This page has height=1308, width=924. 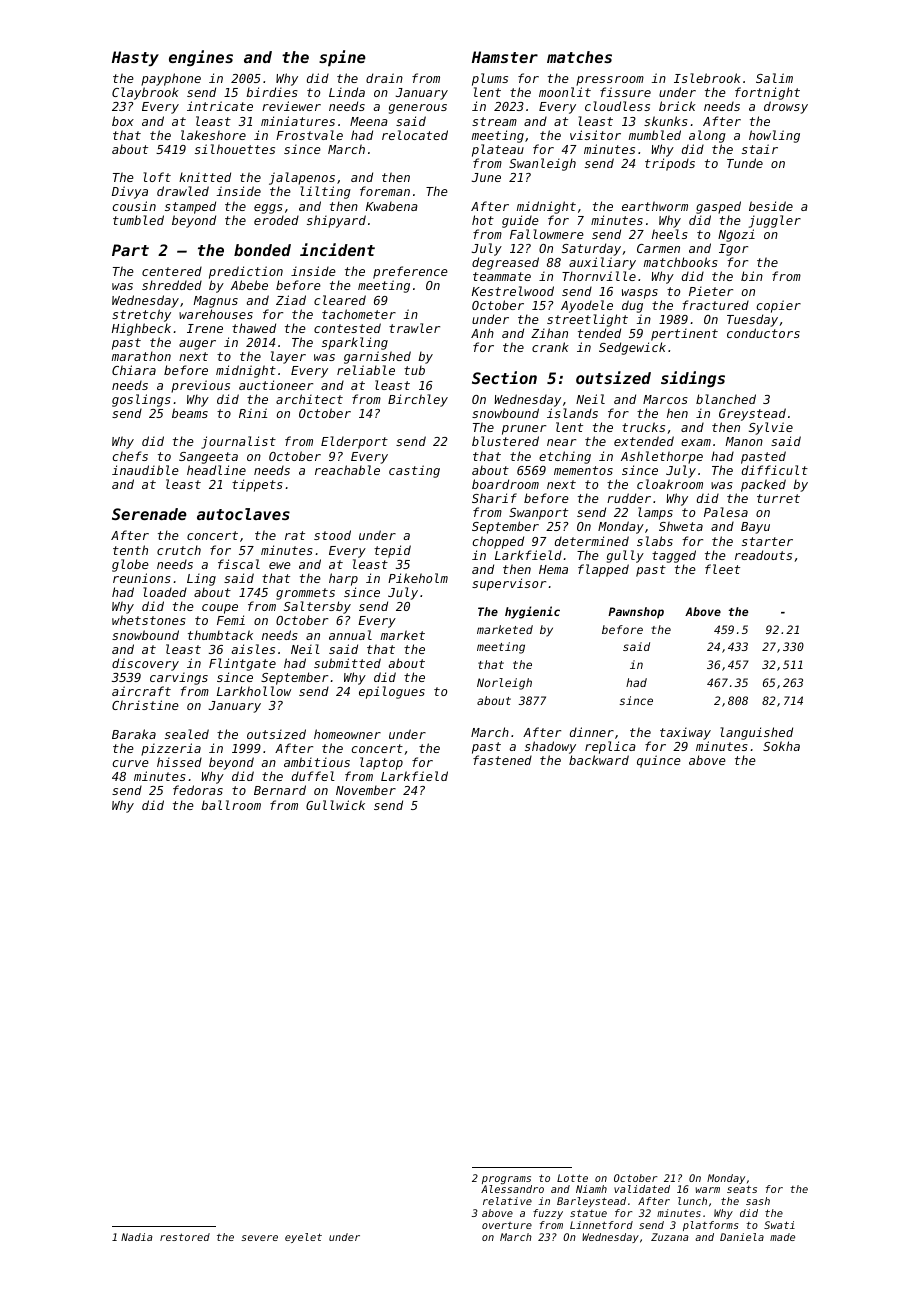 I want to click on birdies, so click(x=272, y=92).
